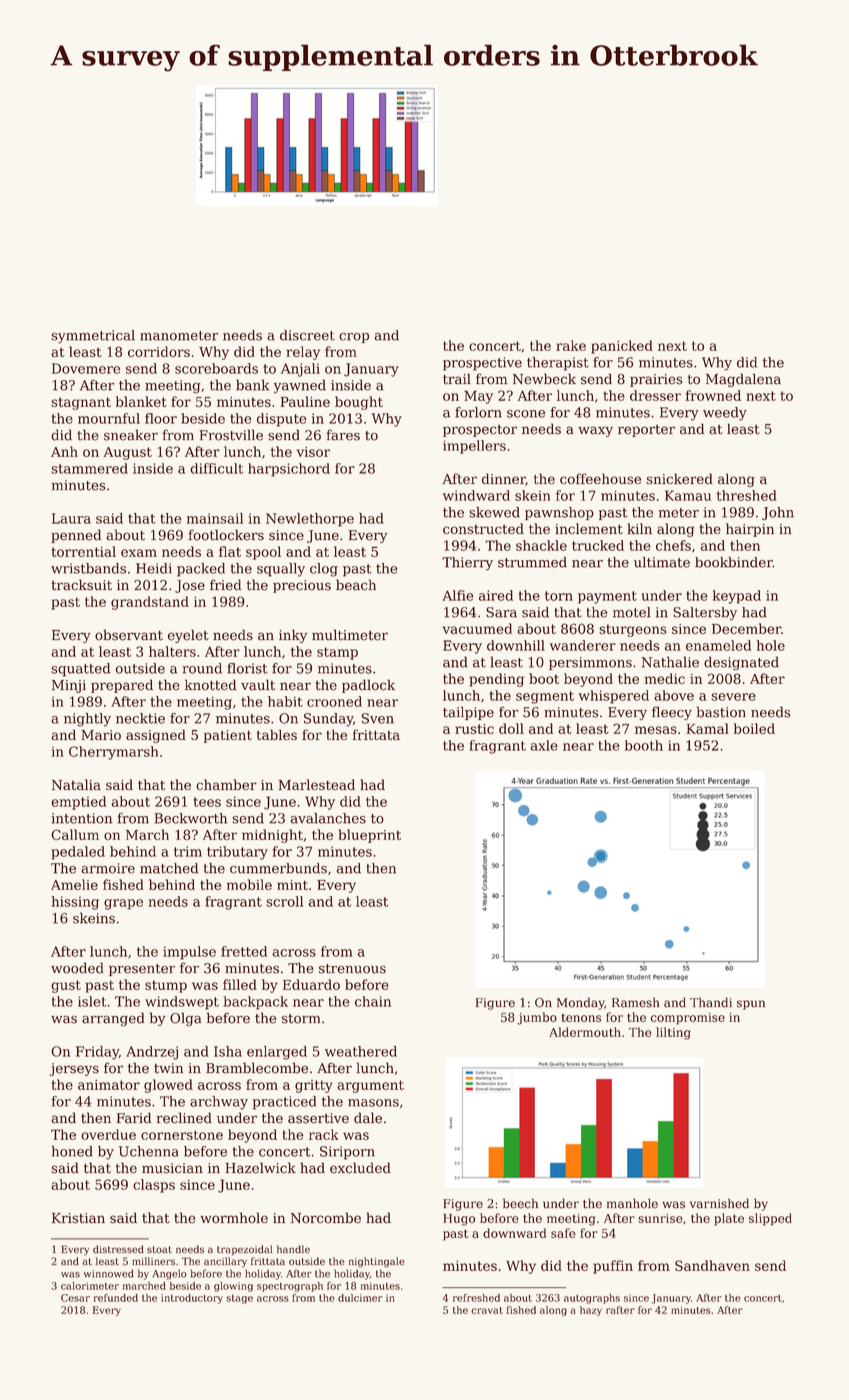 The image size is (849, 1400). I want to click on blueprint, so click(369, 836).
